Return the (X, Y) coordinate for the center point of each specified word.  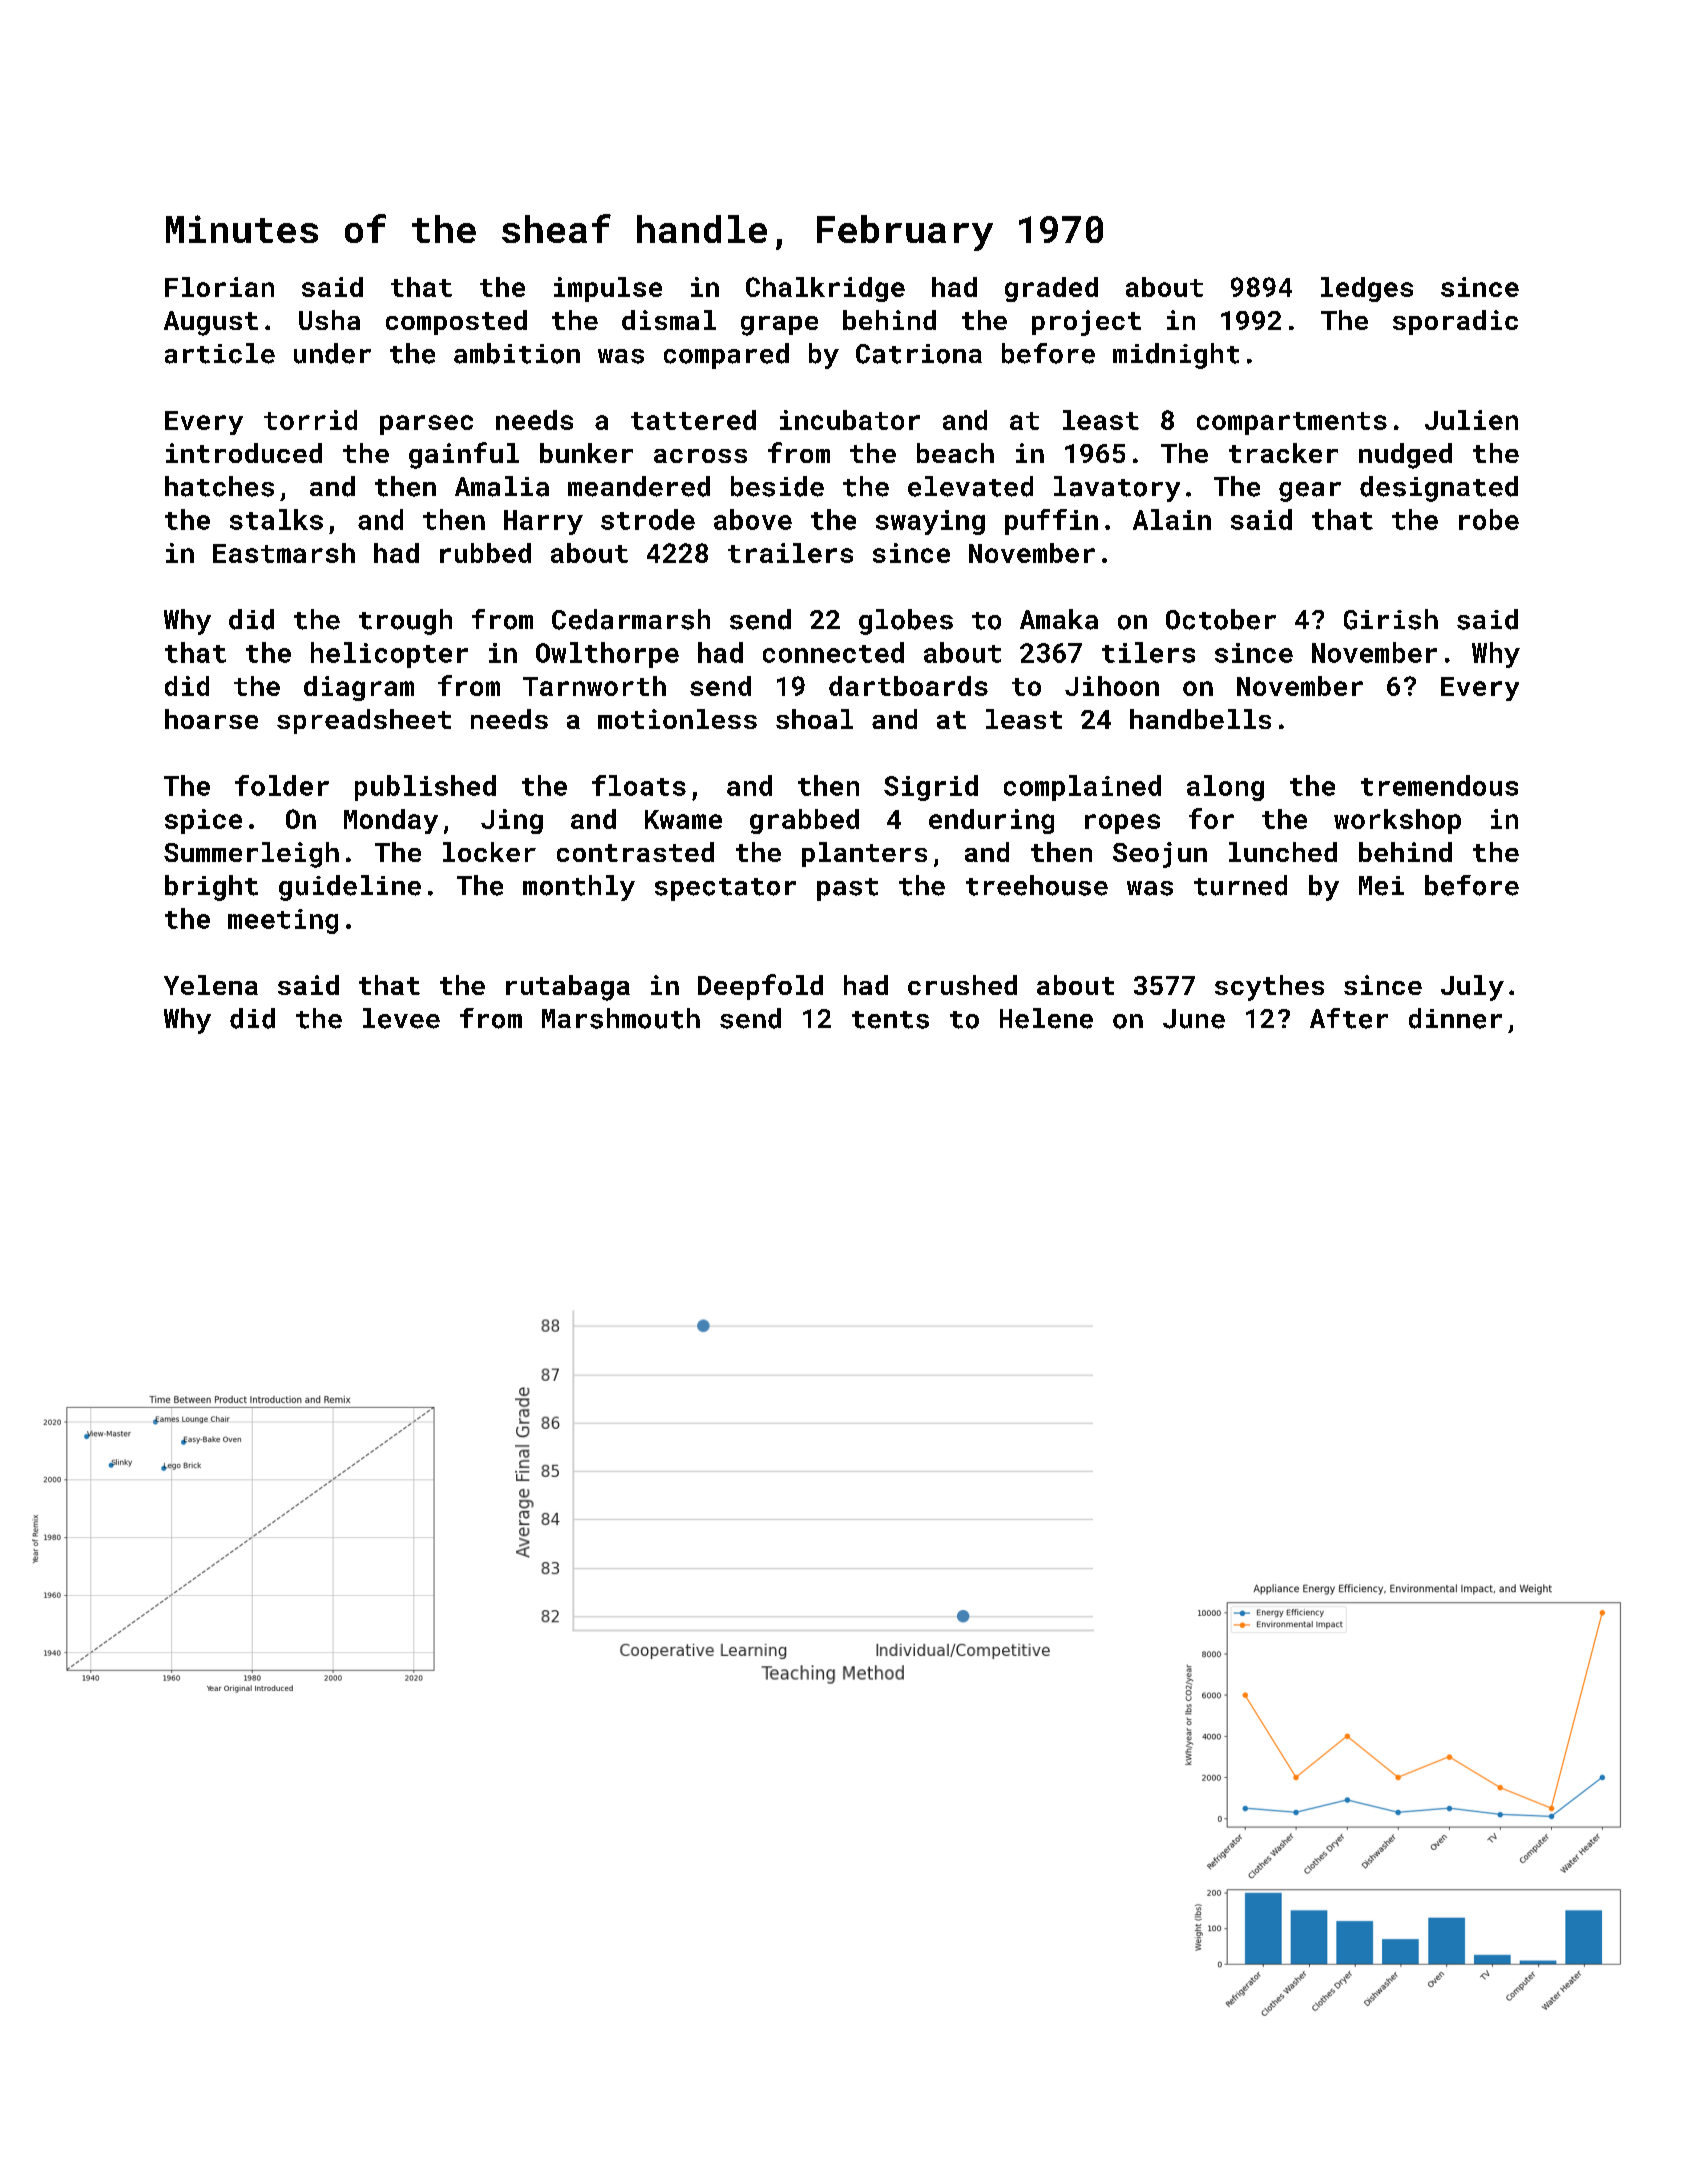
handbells (1200, 719)
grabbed (804, 821)
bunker (586, 453)
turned (1240, 885)
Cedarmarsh (631, 619)
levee (401, 1018)
